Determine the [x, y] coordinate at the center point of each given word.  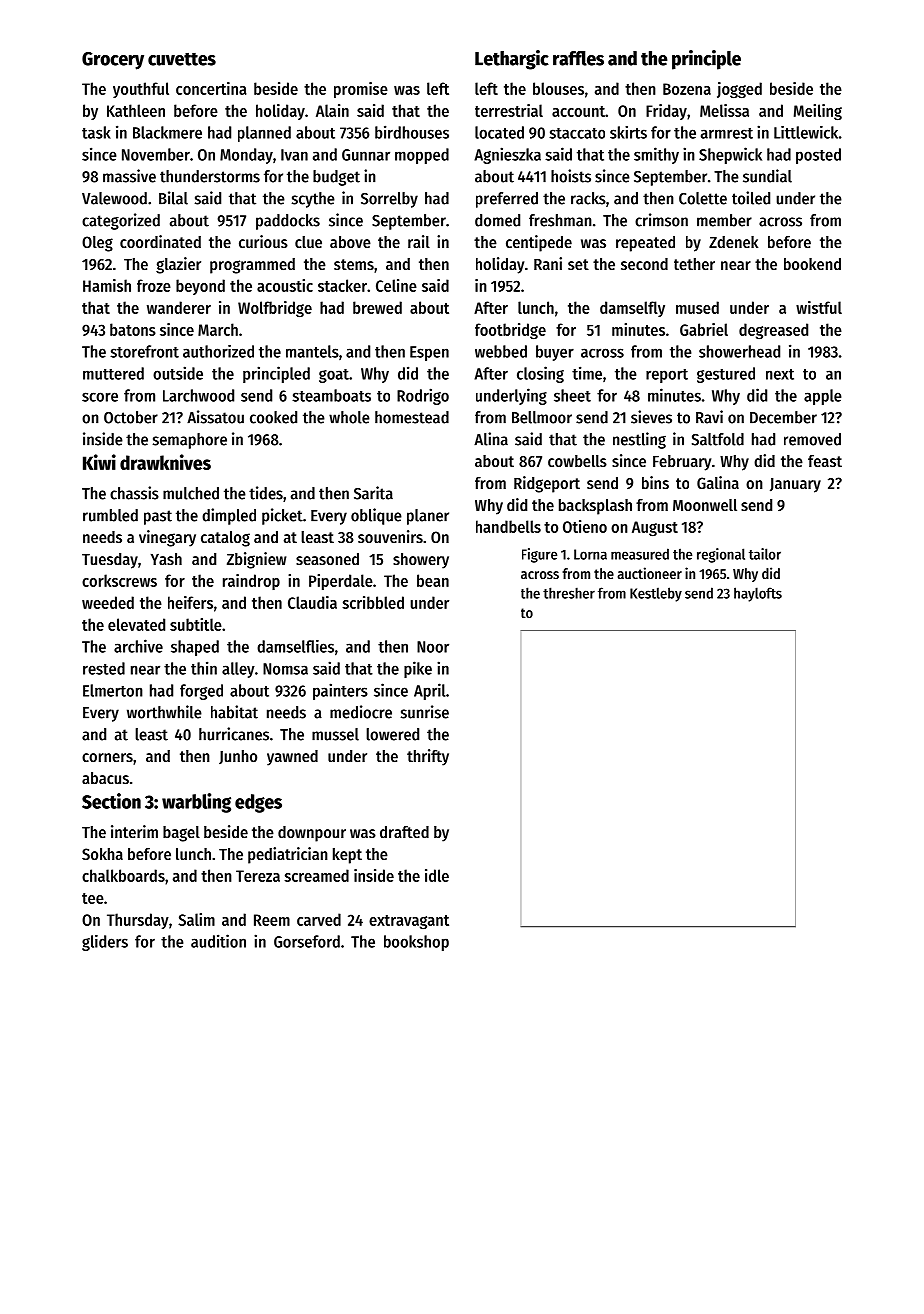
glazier [178, 265]
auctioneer [650, 573]
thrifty [428, 757]
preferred [507, 200]
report [667, 376]
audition [218, 941]
